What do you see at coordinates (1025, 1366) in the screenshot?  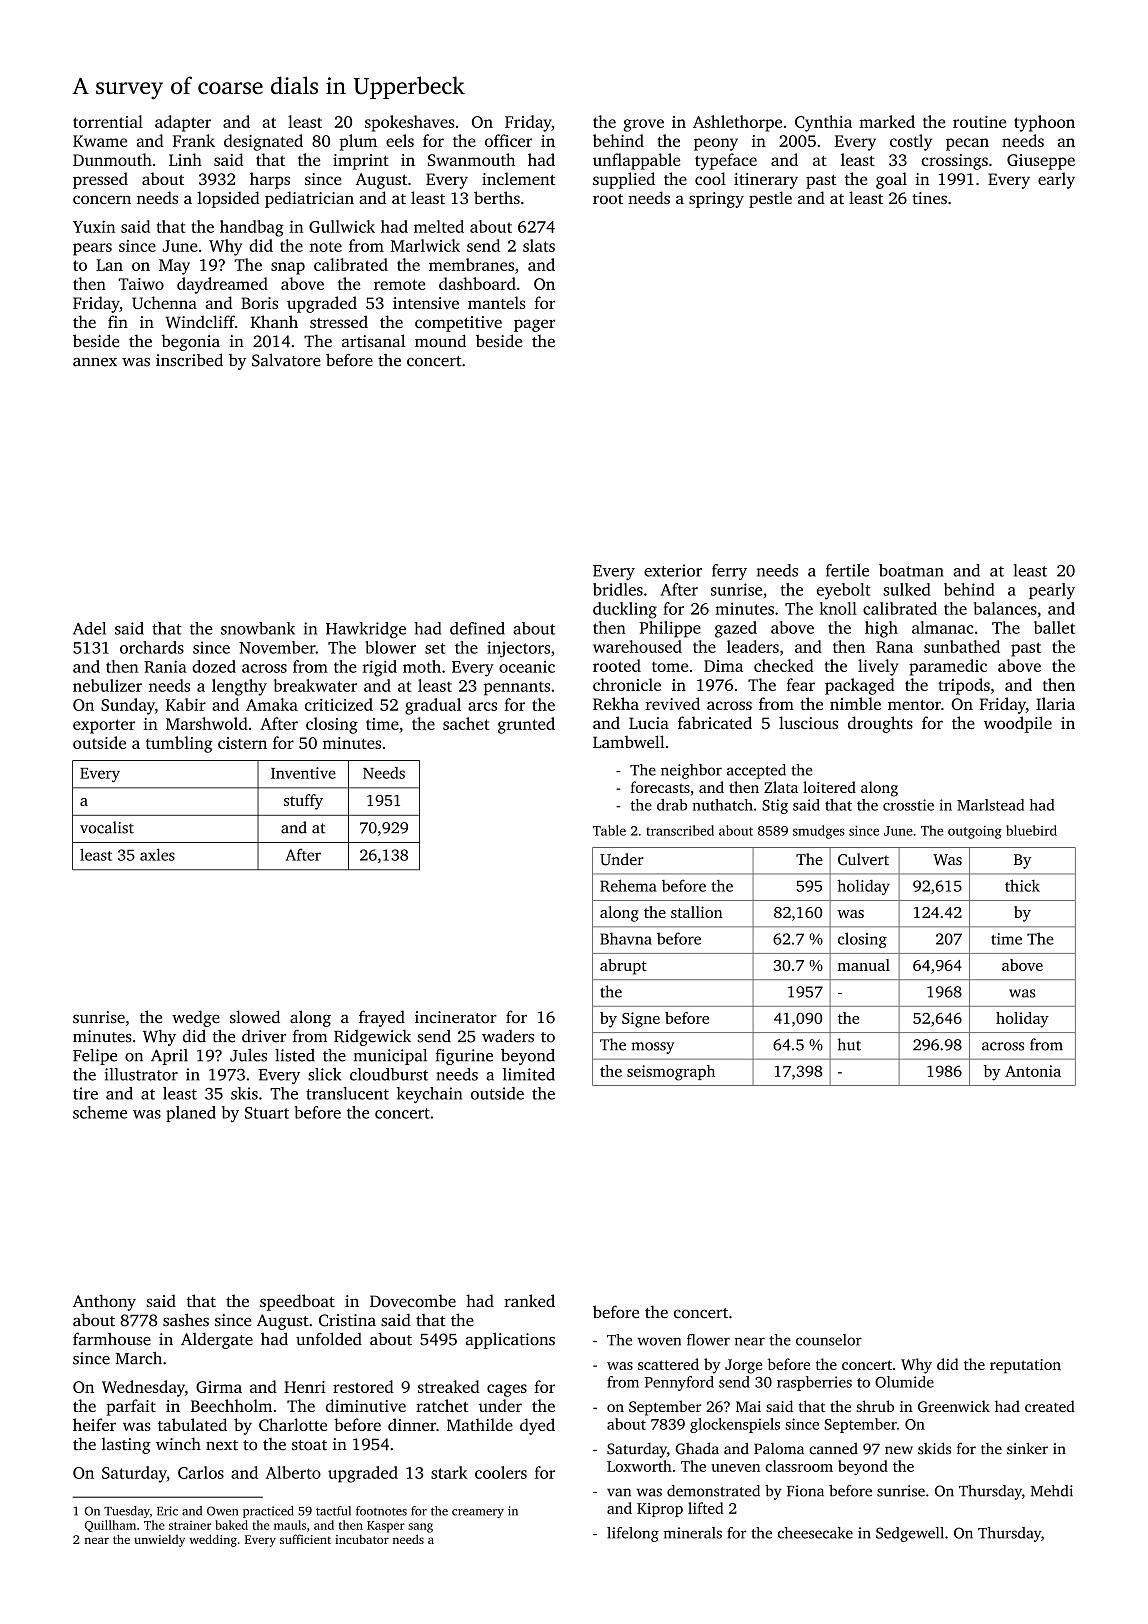 I see `reputation` at bounding box center [1025, 1366].
